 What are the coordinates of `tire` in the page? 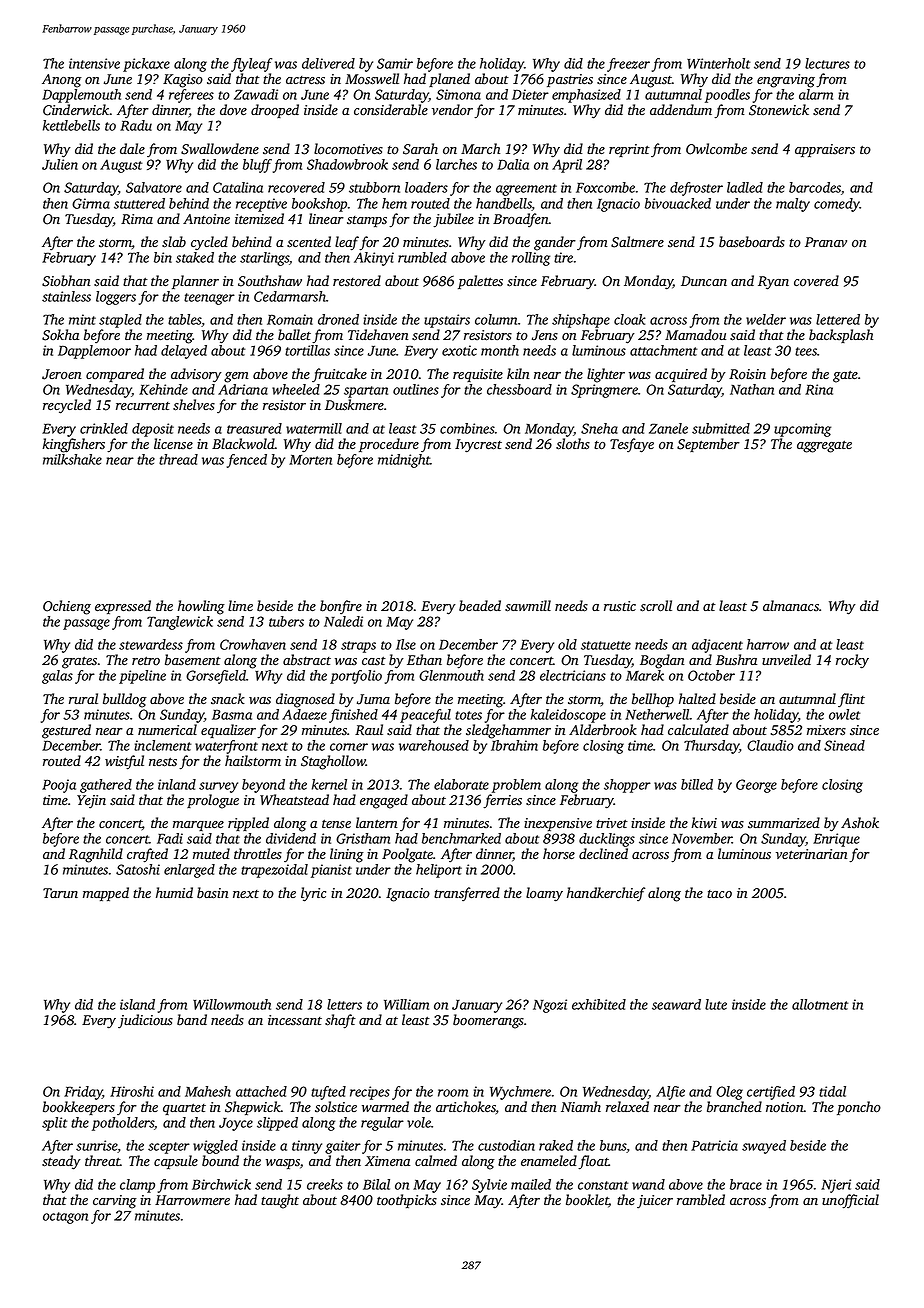 It's located at (563, 257).
